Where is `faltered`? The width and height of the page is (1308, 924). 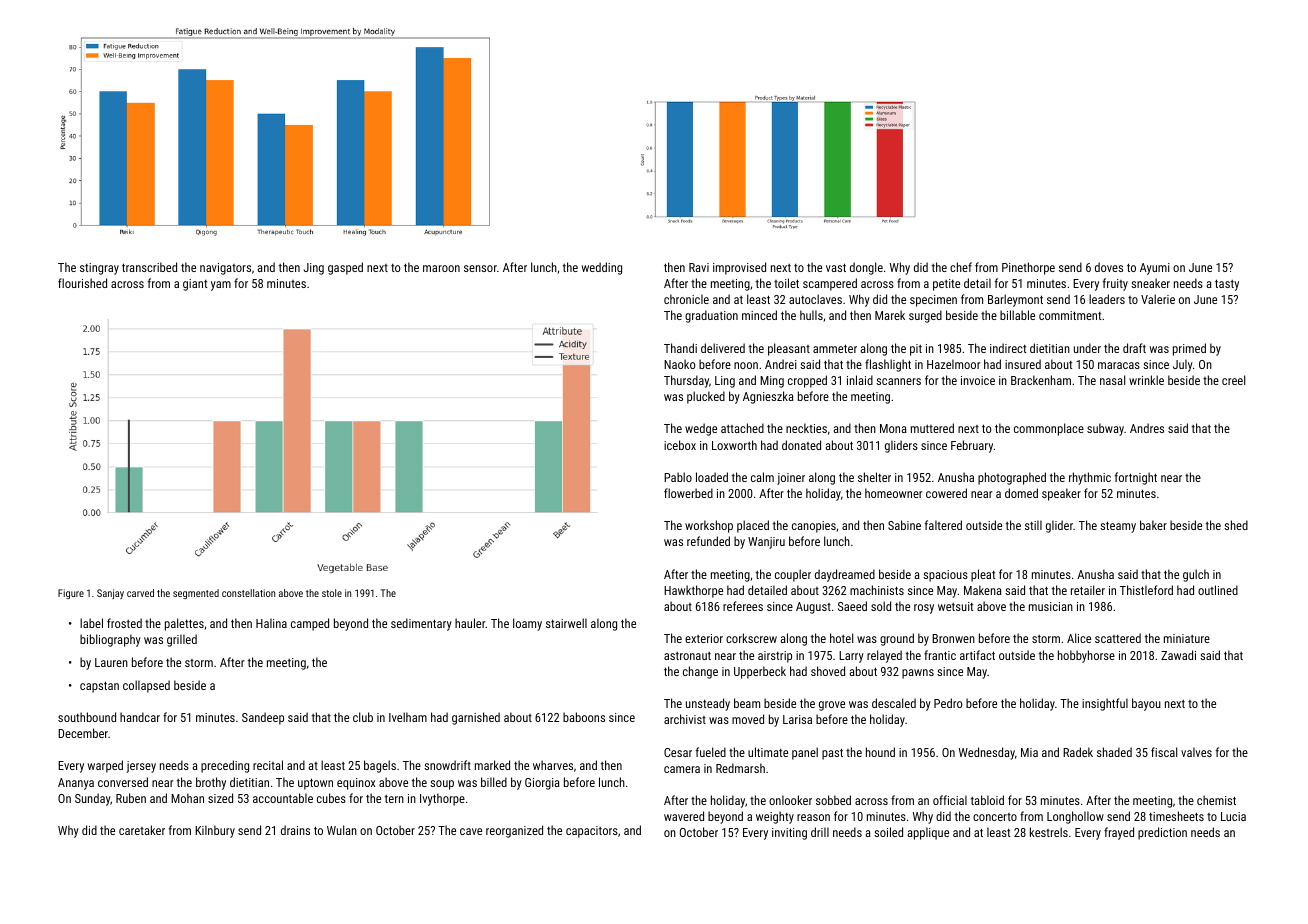
faltered is located at coordinates (943, 525).
